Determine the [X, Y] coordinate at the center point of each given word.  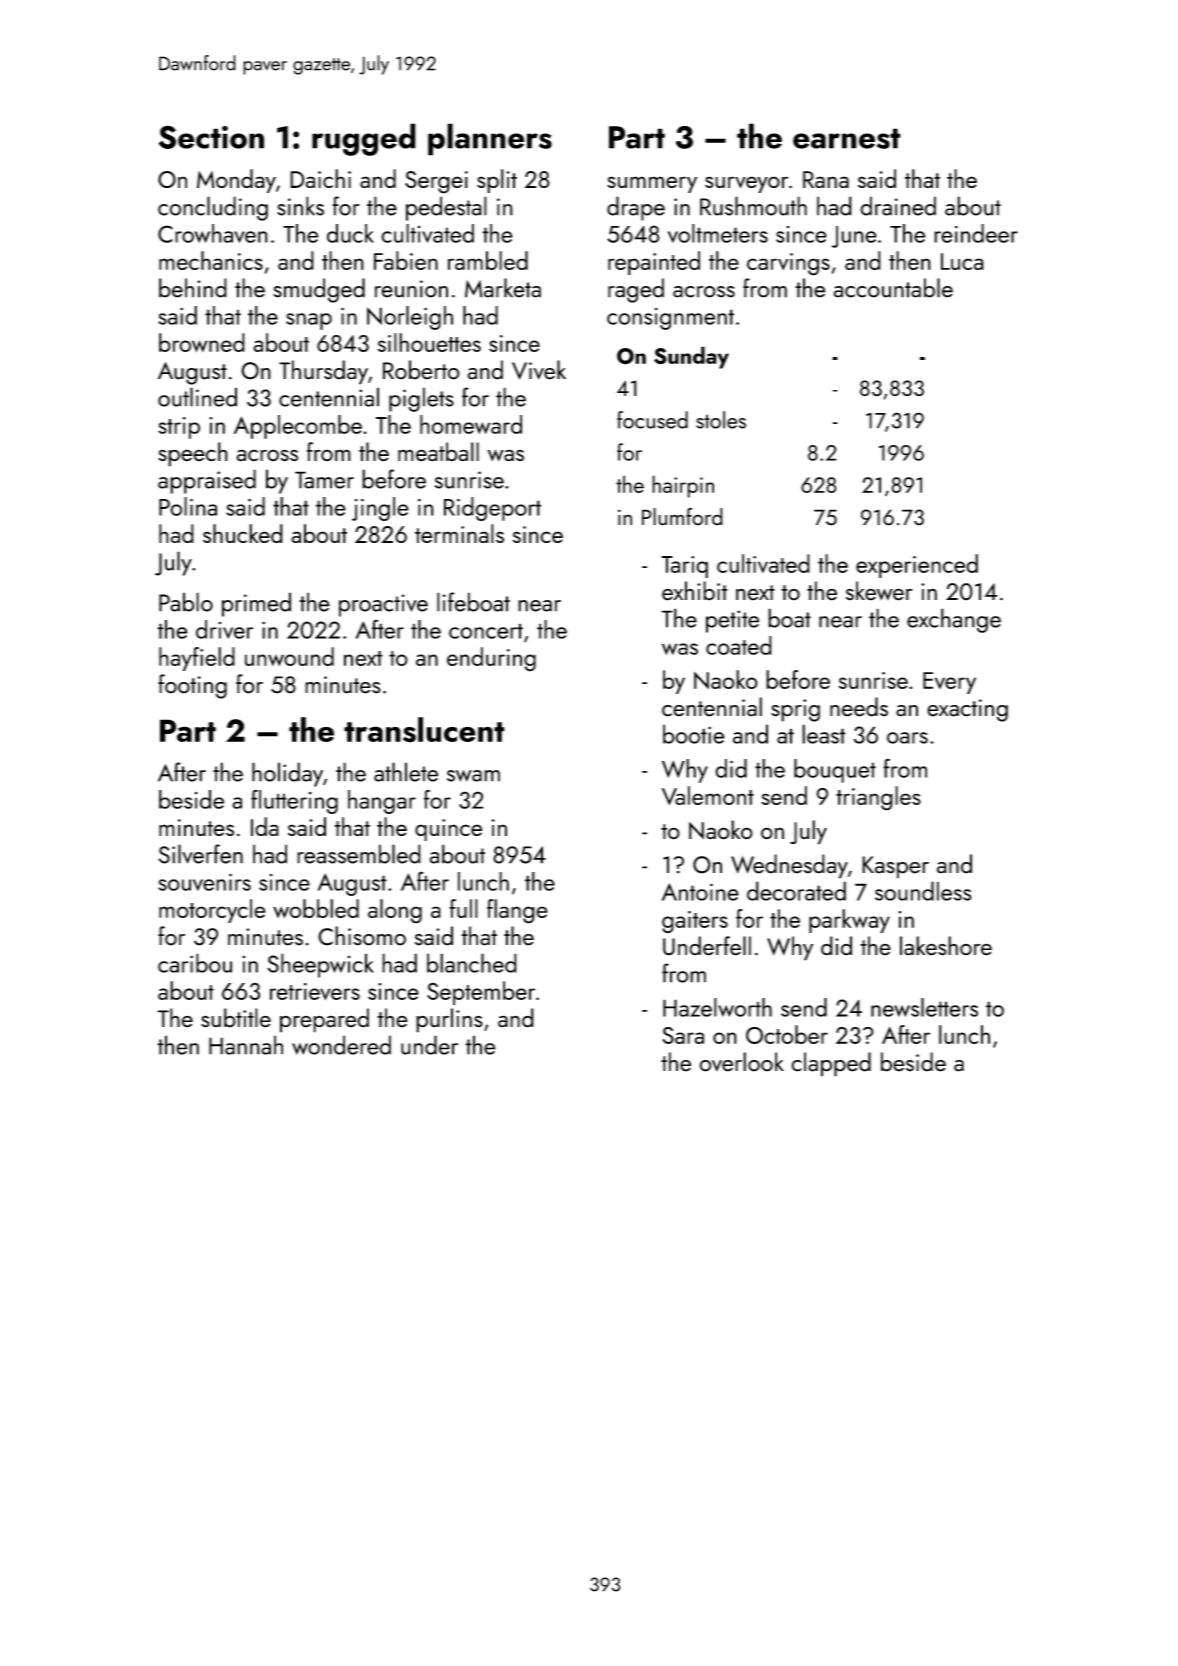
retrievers [315, 991]
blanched [472, 963]
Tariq [684, 567]
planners [490, 139]
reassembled [359, 854]
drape [636, 208]
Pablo [186, 602]
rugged [364, 139]
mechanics [211, 260]
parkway [849, 921]
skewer [879, 591]
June [854, 237]
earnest [847, 138]
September [481, 993]
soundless [923, 891]
